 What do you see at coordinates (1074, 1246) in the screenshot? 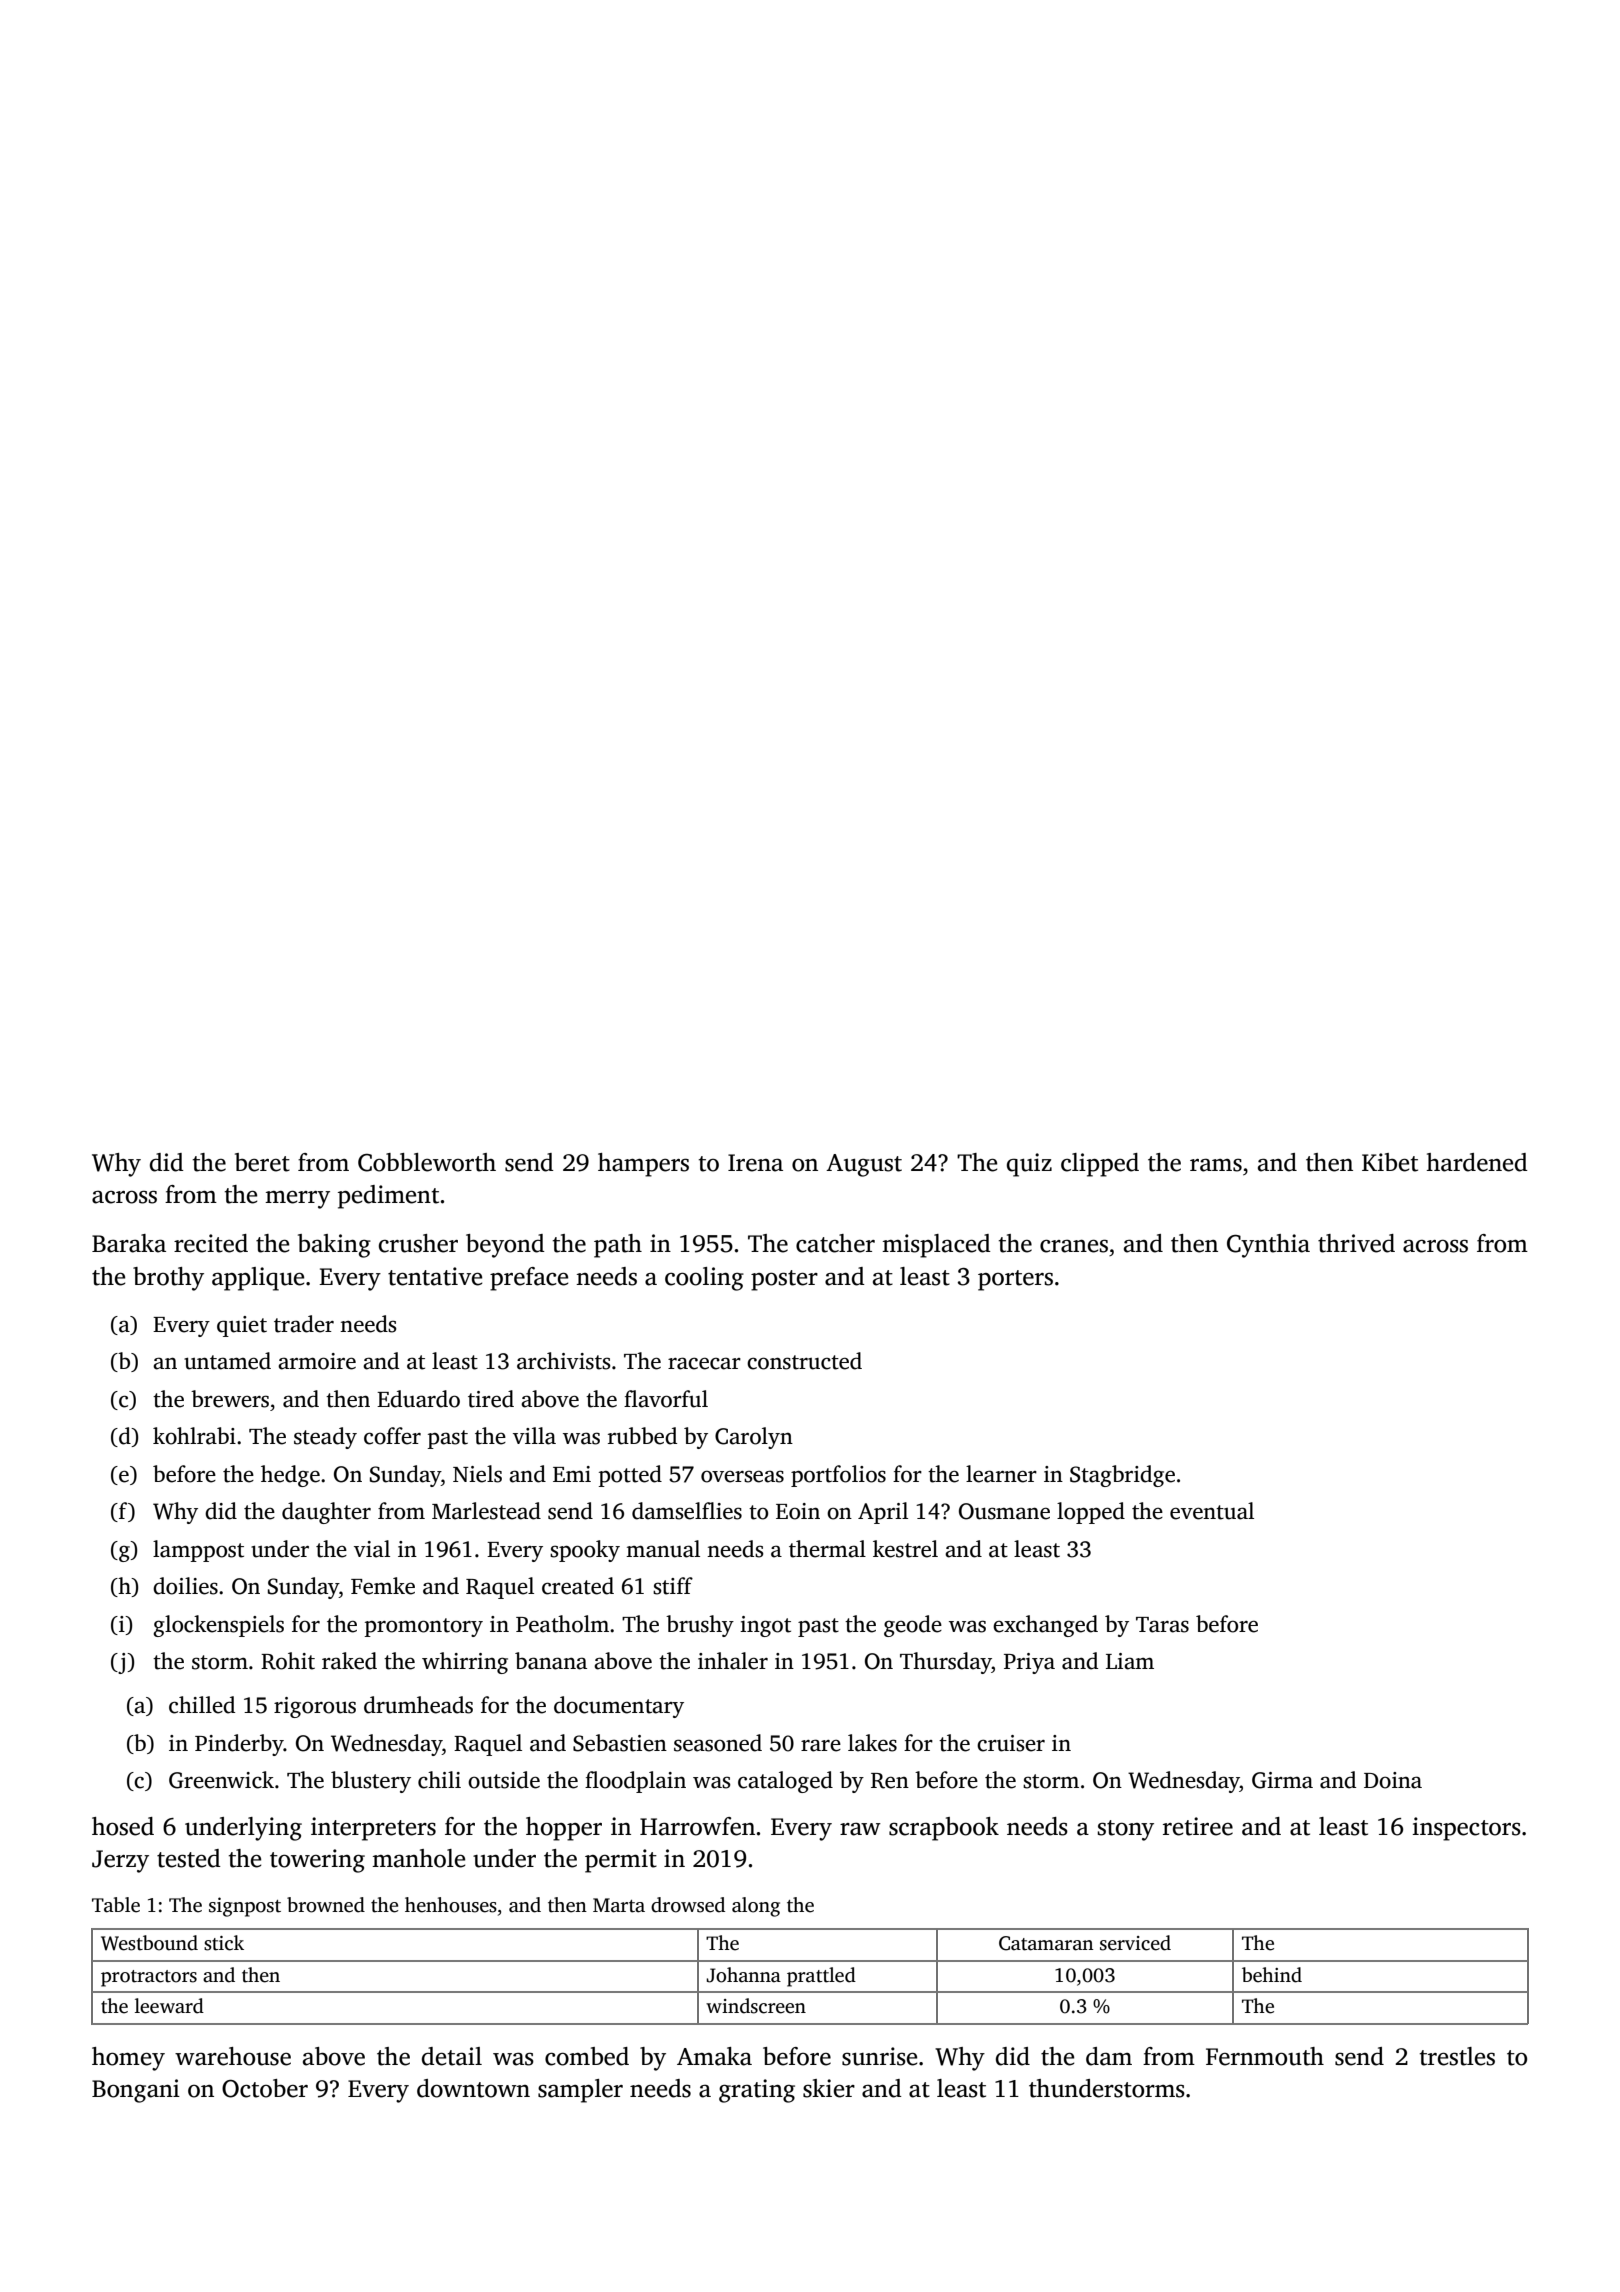
I see `cranes` at bounding box center [1074, 1246].
